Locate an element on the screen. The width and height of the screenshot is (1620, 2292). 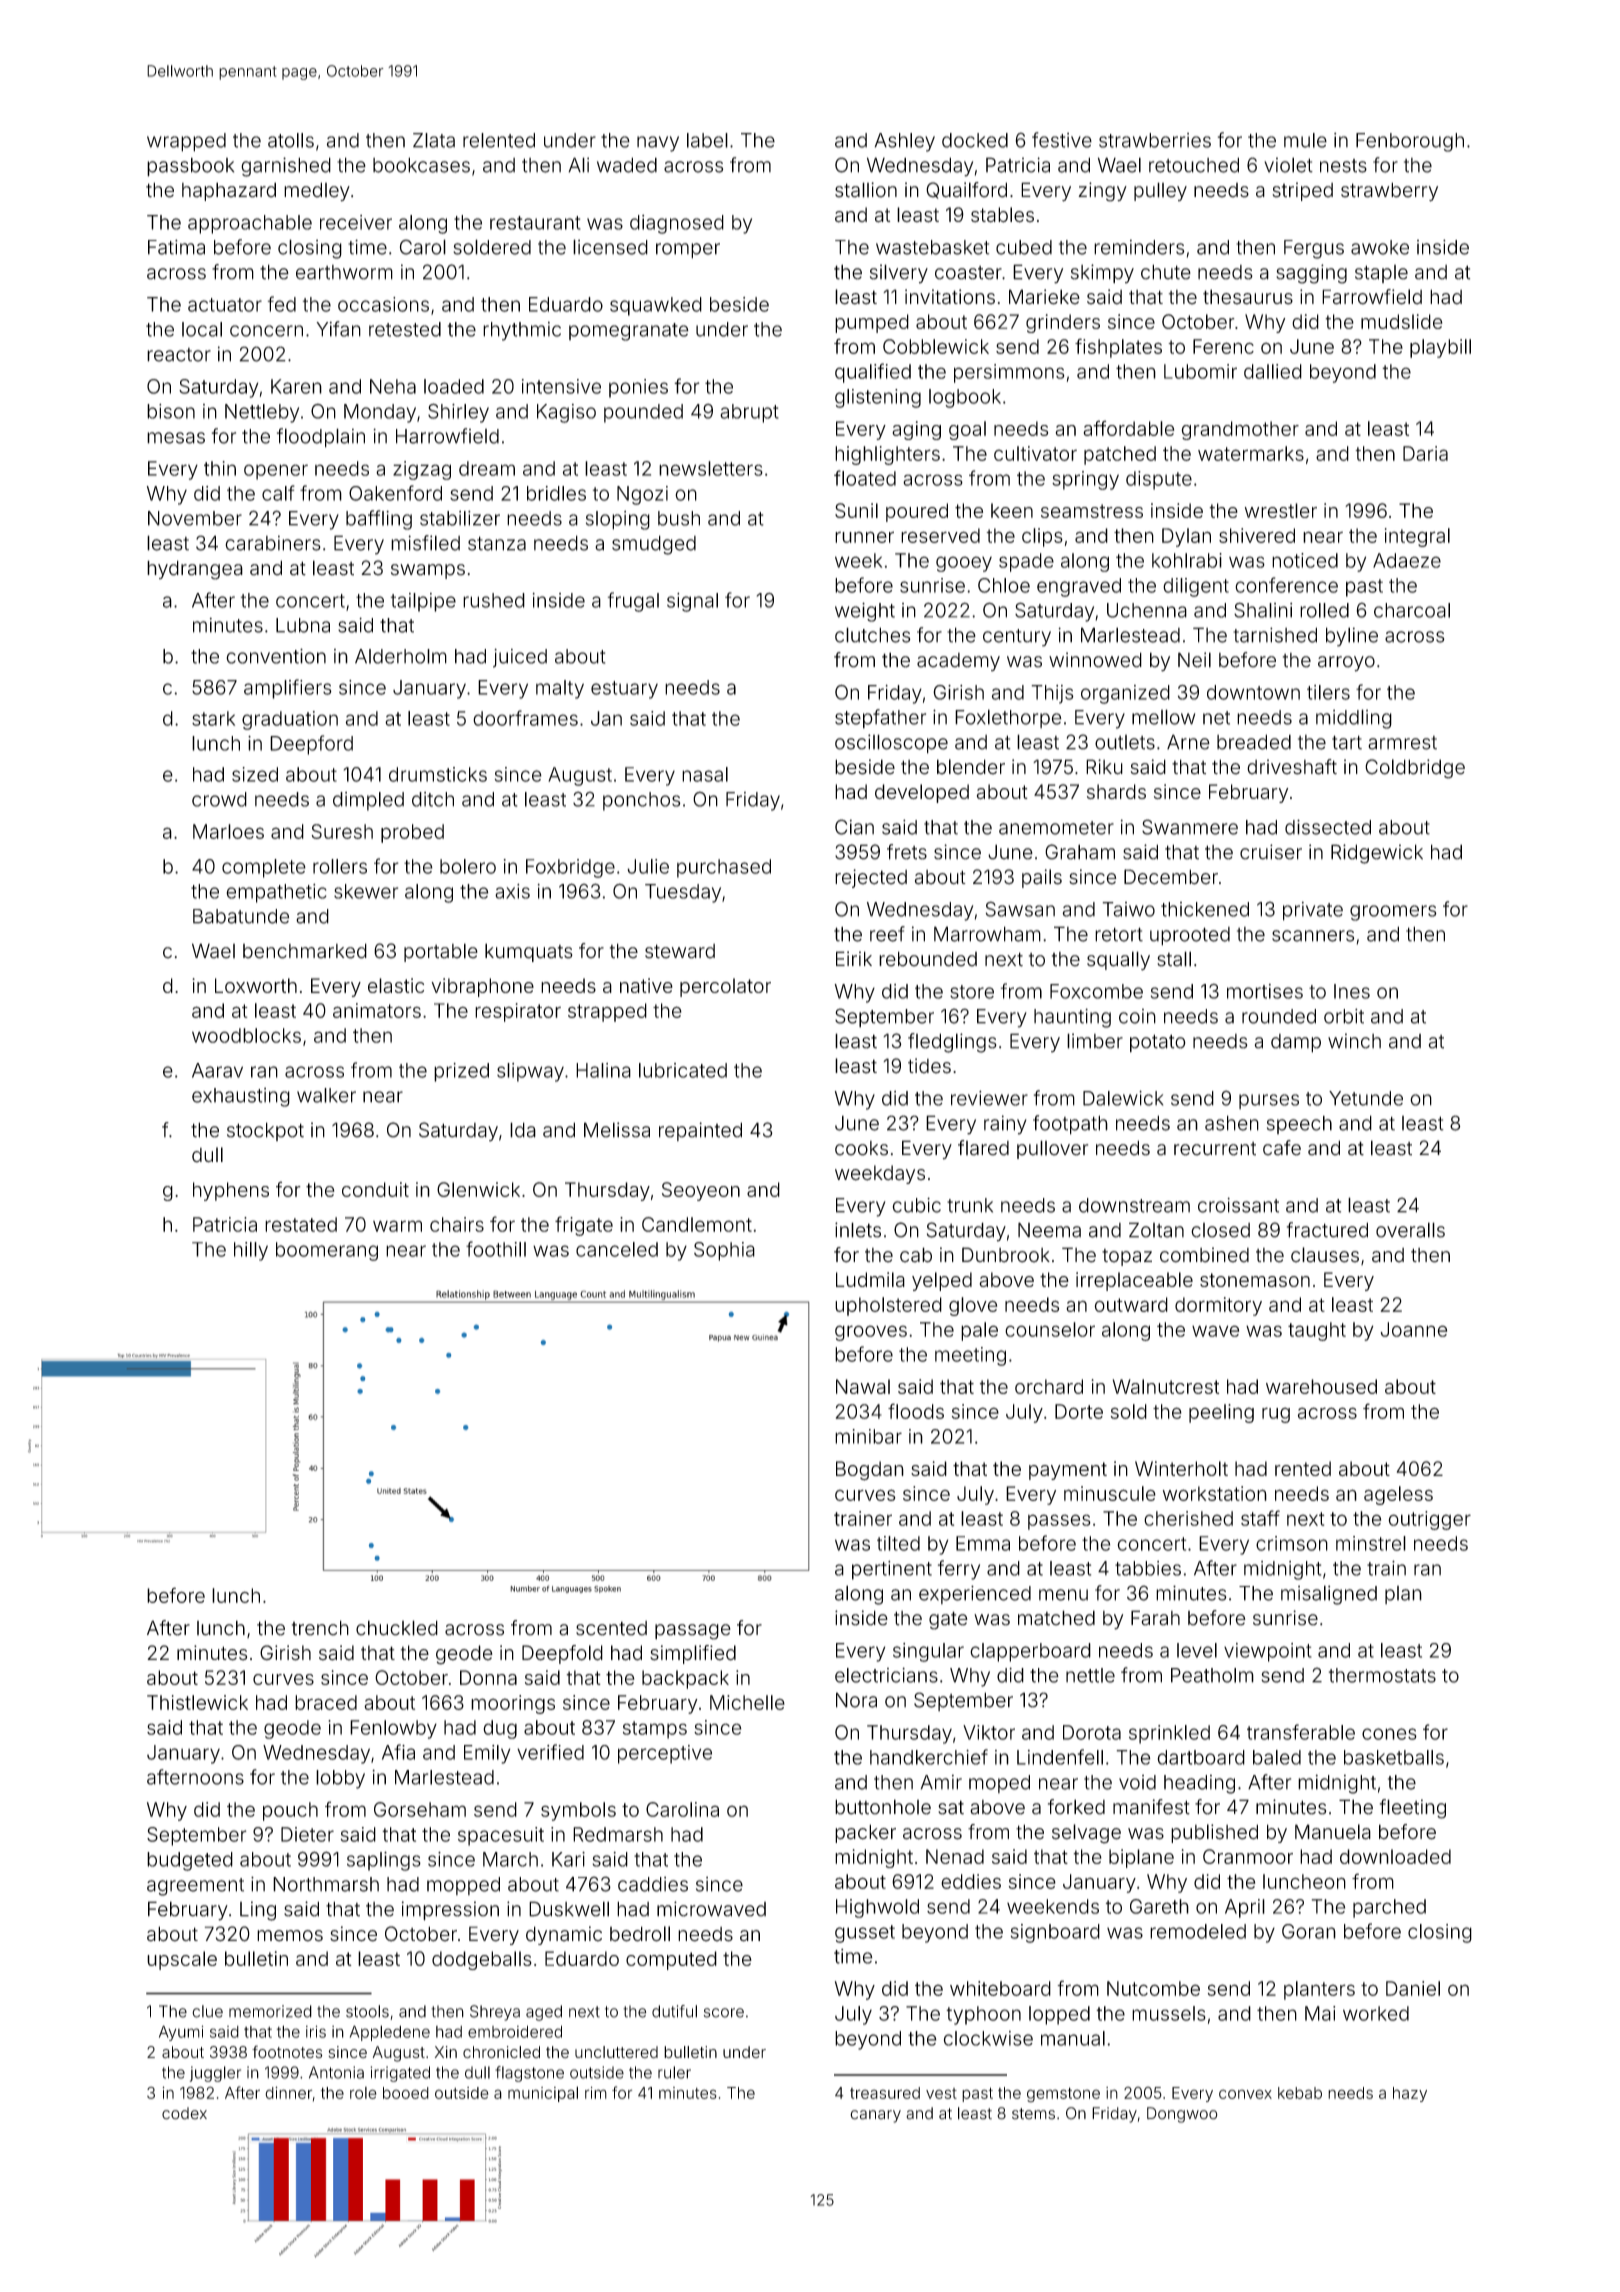
wrapped is located at coordinates (186, 142).
